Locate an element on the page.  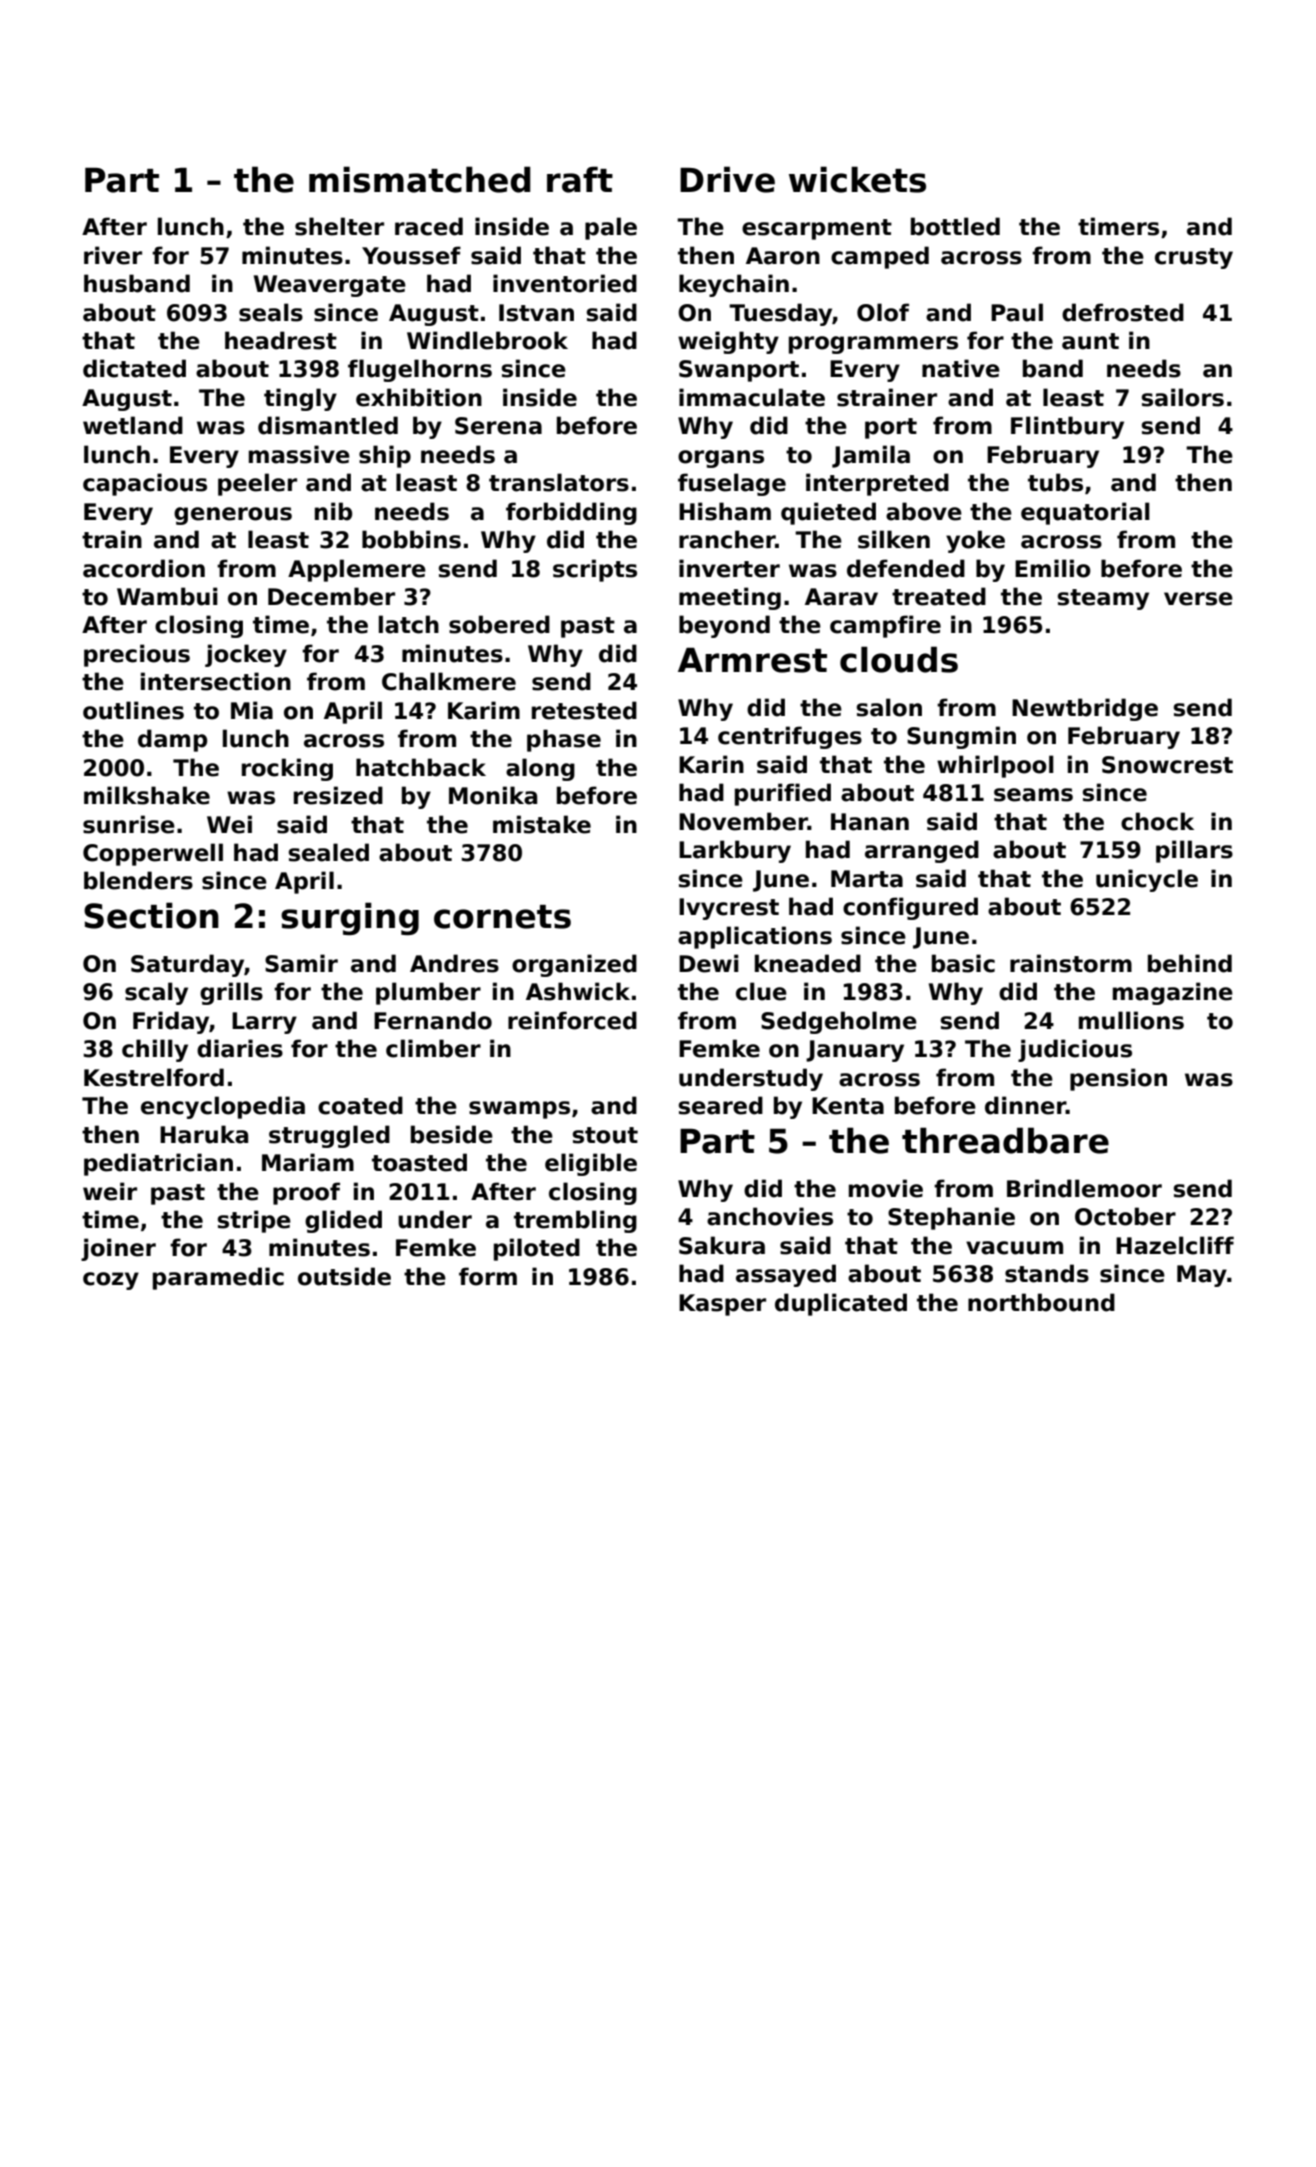
anchovies is located at coordinates (770, 1216).
